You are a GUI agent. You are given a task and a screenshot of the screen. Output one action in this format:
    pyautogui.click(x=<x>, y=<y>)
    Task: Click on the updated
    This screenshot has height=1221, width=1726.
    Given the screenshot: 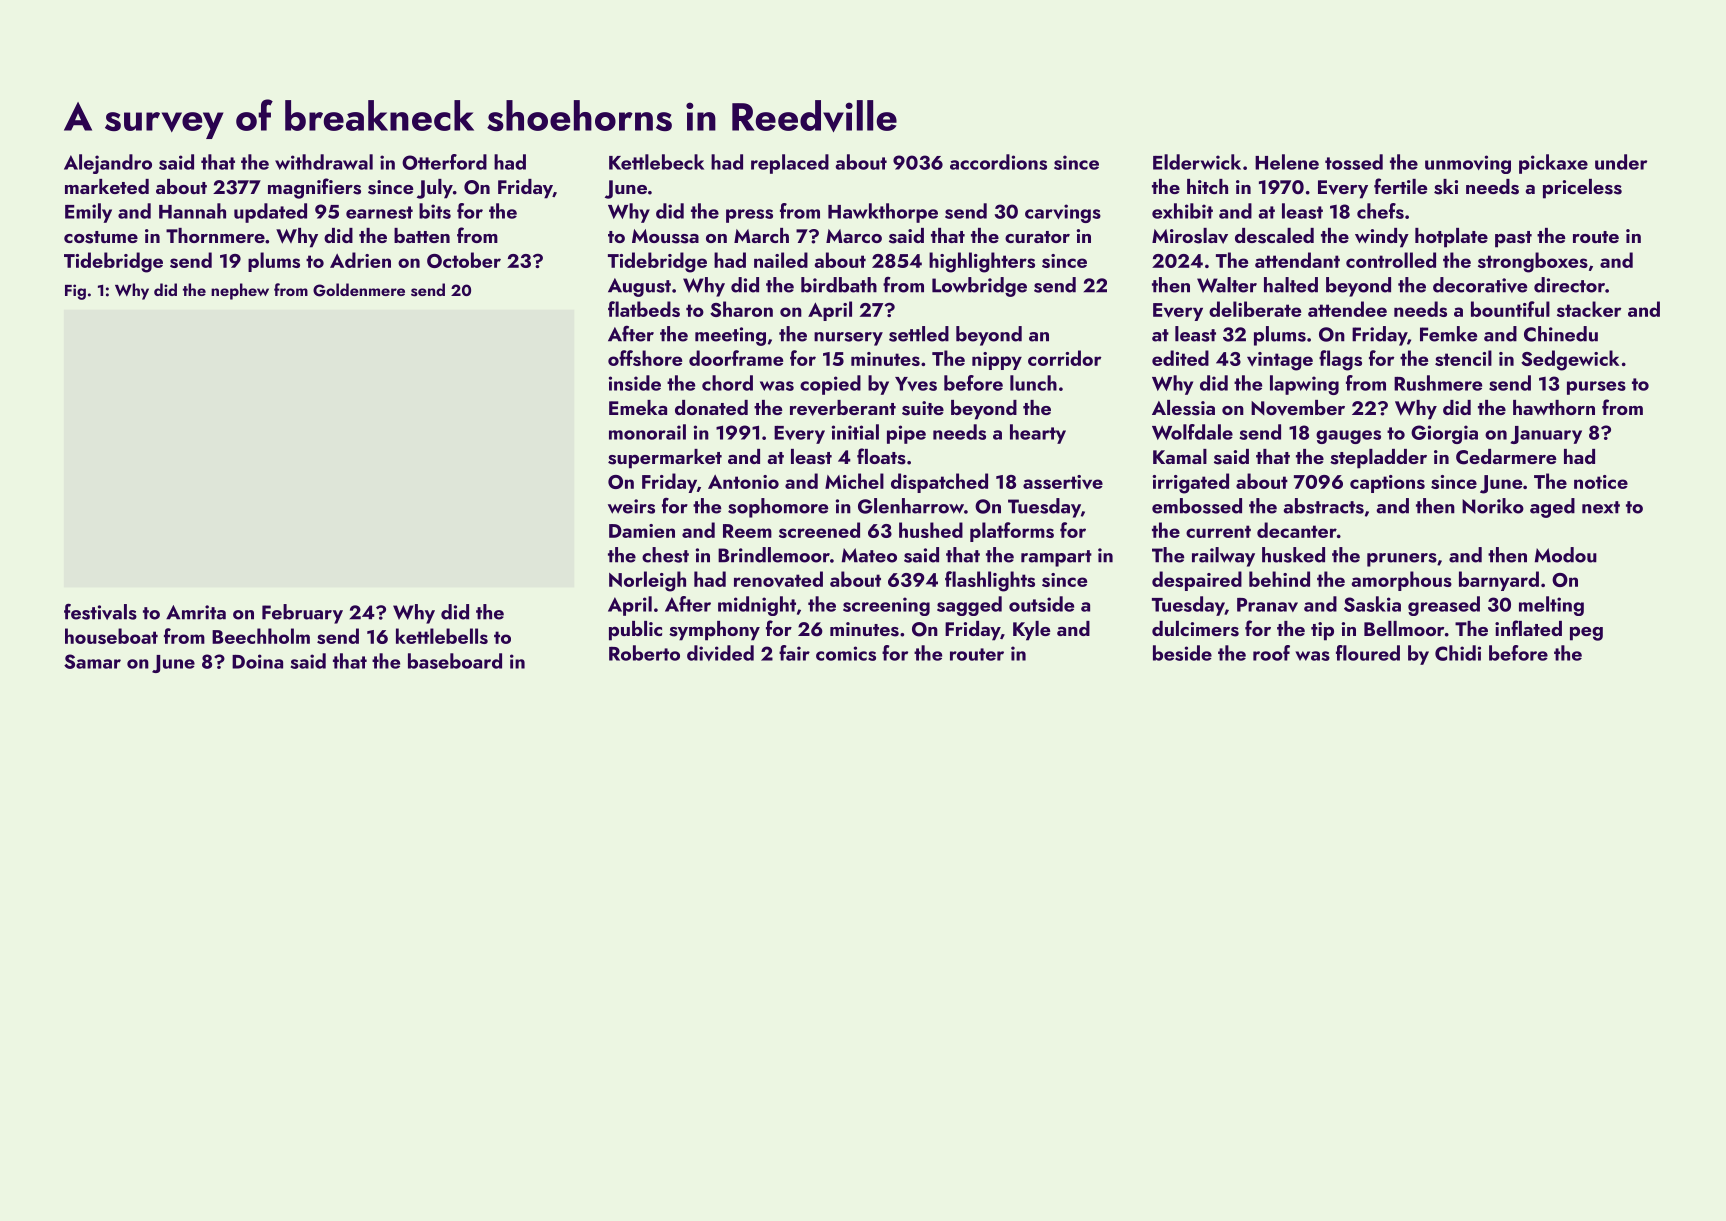 What is the action you would take?
    pyautogui.click(x=270, y=213)
